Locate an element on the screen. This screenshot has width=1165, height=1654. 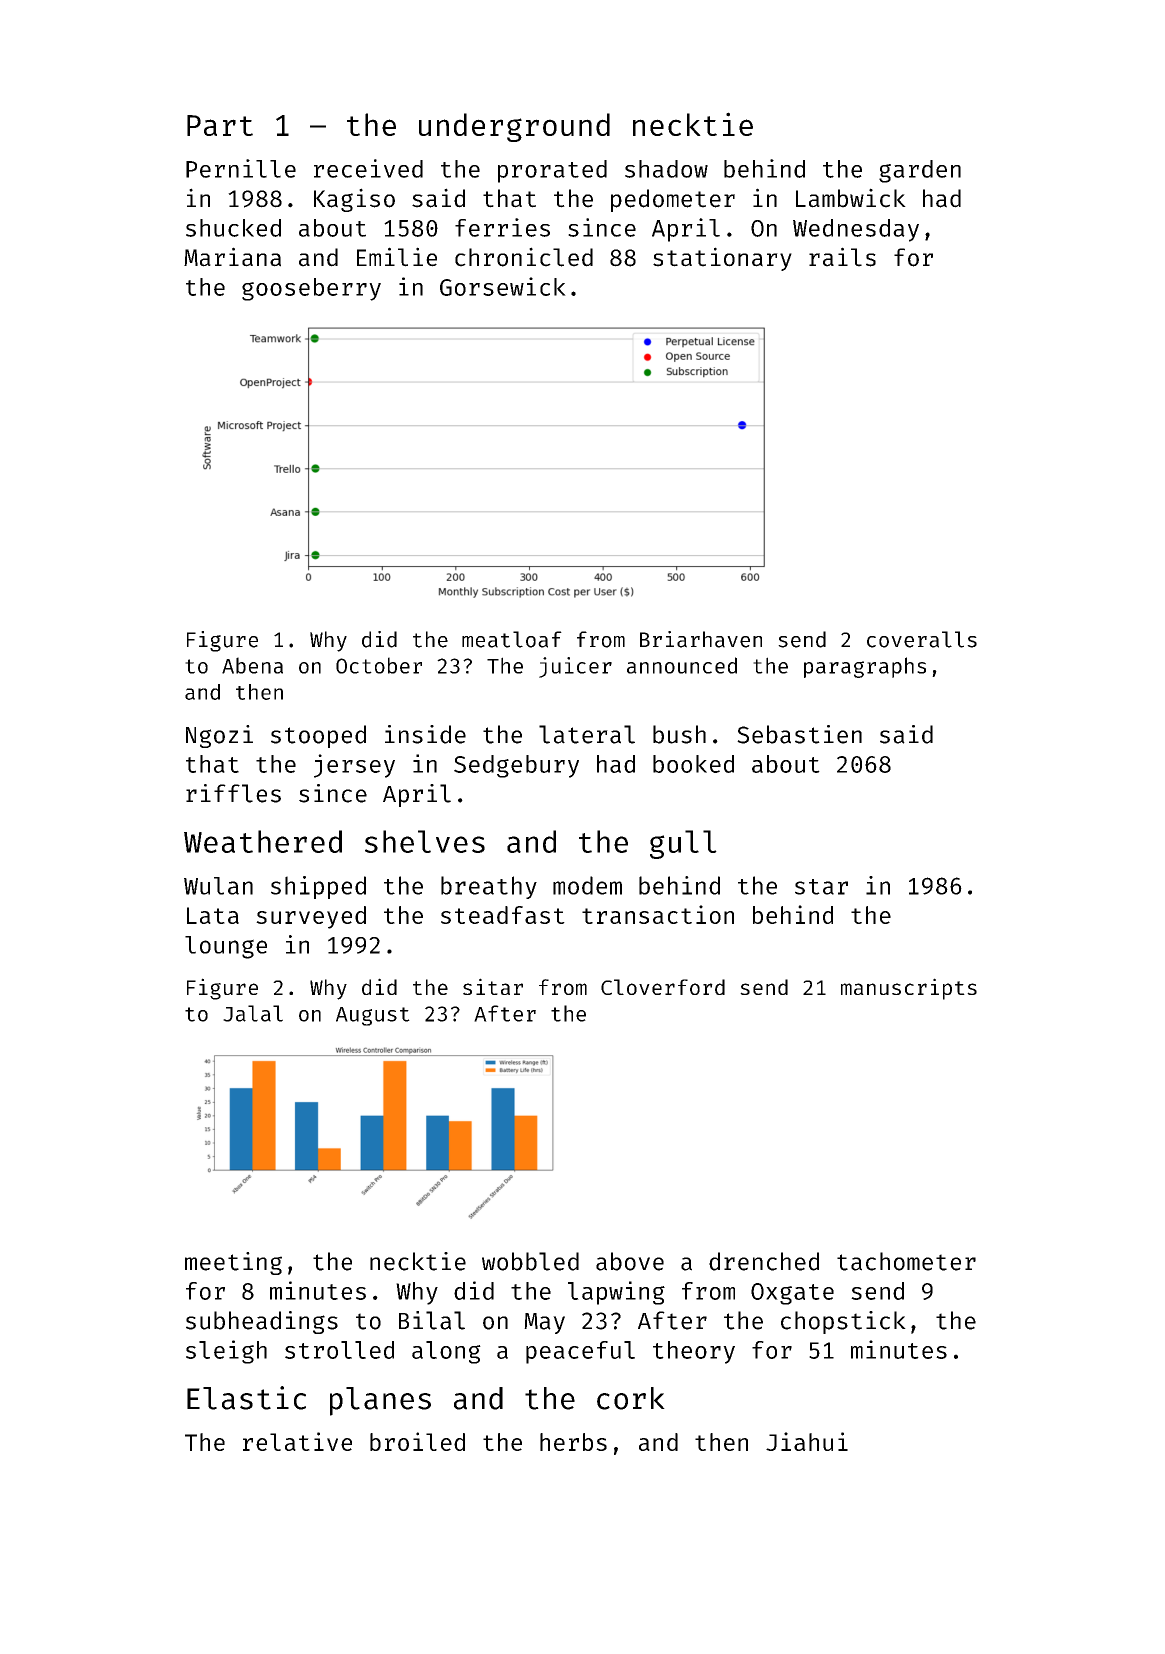
broiled is located at coordinates (417, 1441).
